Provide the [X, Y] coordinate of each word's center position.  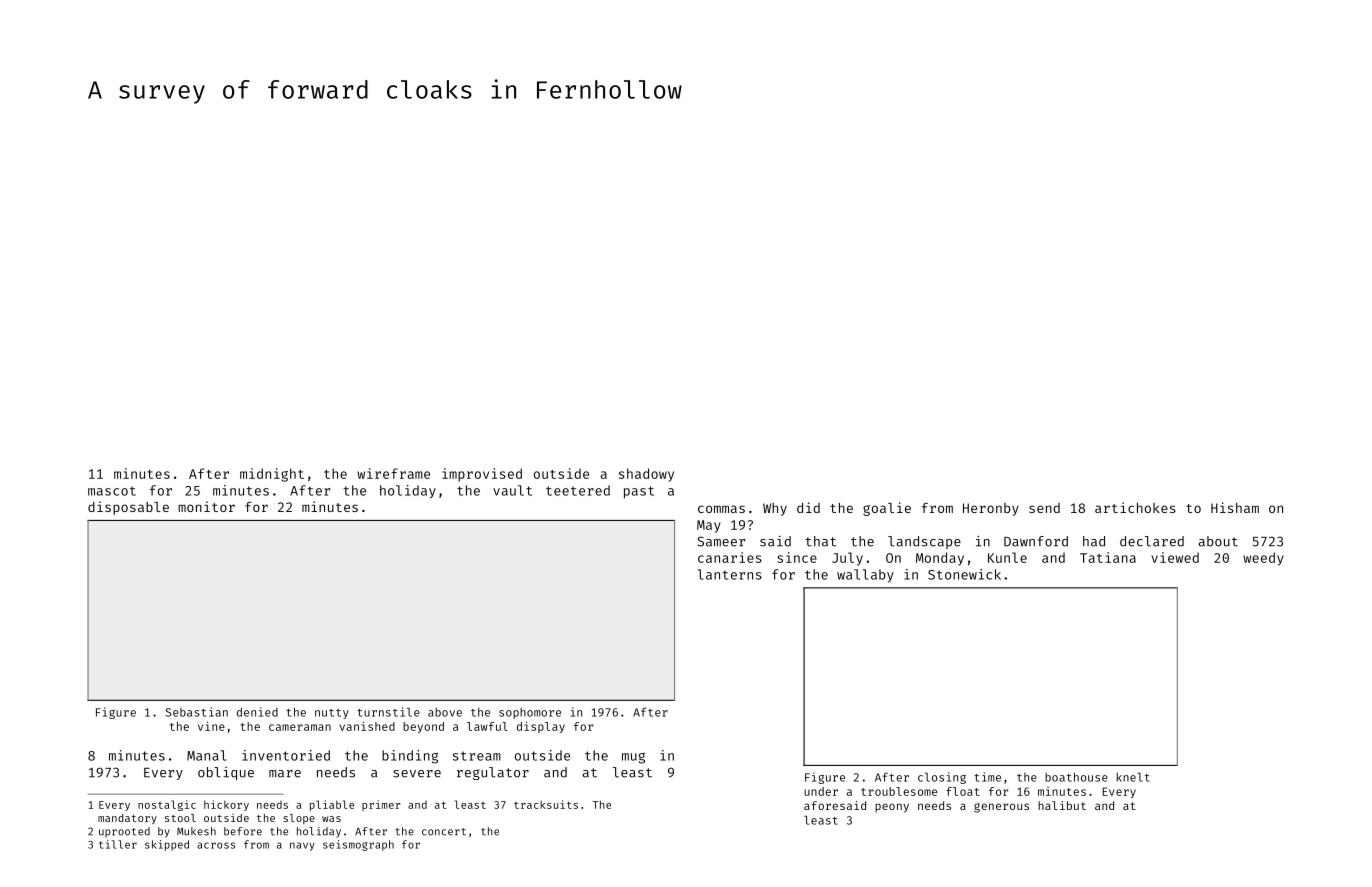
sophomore [530, 713]
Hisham [1235, 507]
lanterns [729, 574]
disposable [128, 508]
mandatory [127, 819]
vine [211, 726]
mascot [112, 491]
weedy [1263, 559]
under [821, 791]
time [987, 777]
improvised [482, 475]
